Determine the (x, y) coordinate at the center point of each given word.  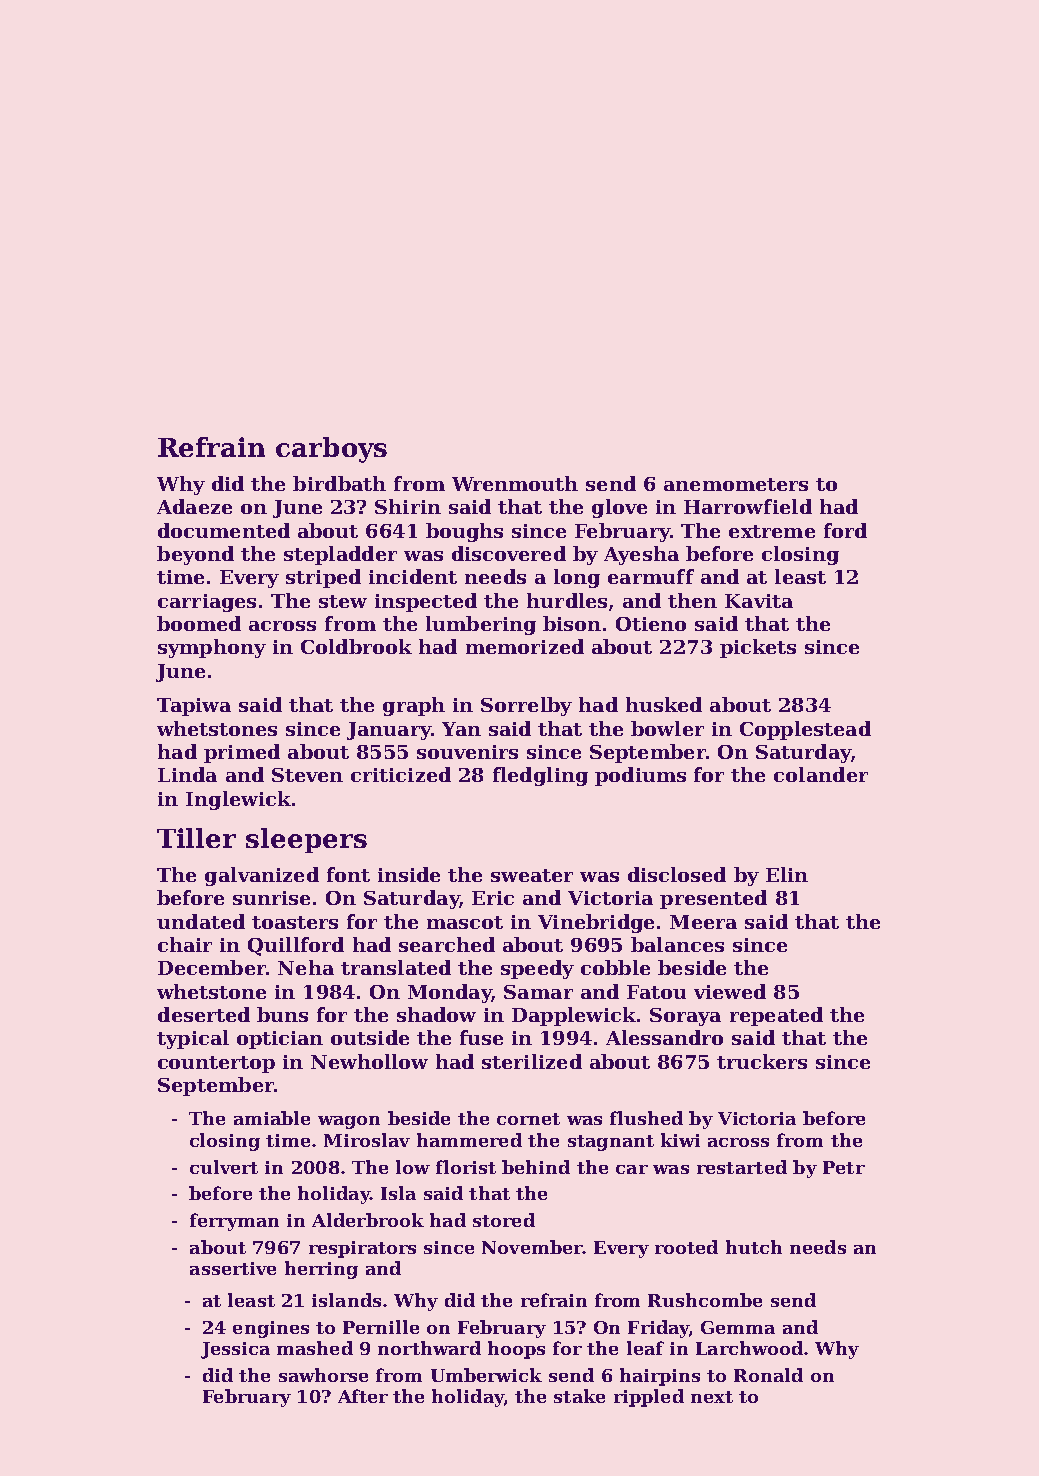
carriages (207, 603)
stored (504, 1220)
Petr (844, 1167)
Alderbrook (368, 1220)
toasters (295, 922)
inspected (426, 602)
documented (224, 530)
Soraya (685, 1017)
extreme (772, 531)
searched (447, 944)
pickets (758, 648)
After (363, 1396)
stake (579, 1396)
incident (413, 576)
